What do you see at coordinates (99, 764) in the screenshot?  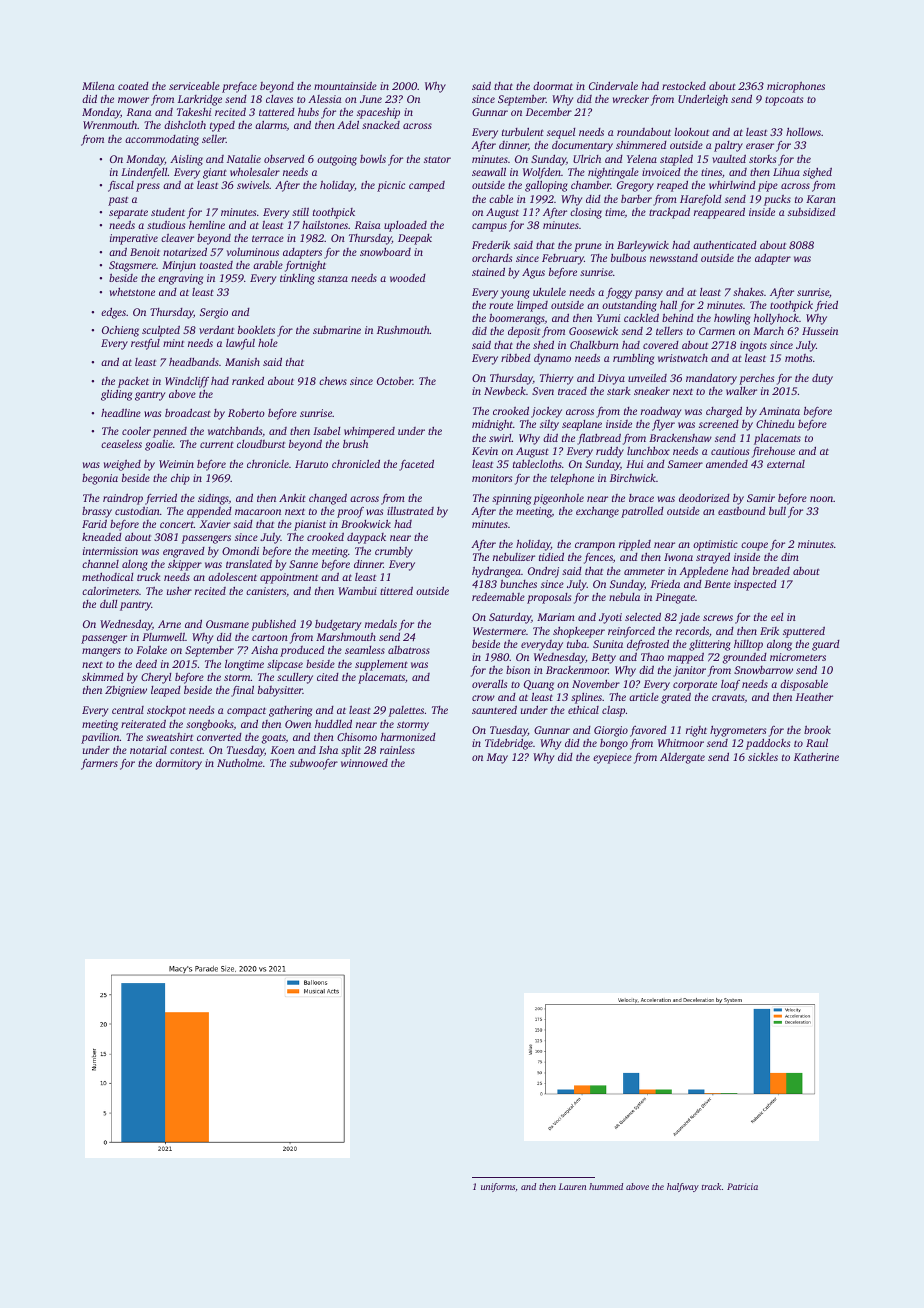 I see `farmers` at bounding box center [99, 764].
